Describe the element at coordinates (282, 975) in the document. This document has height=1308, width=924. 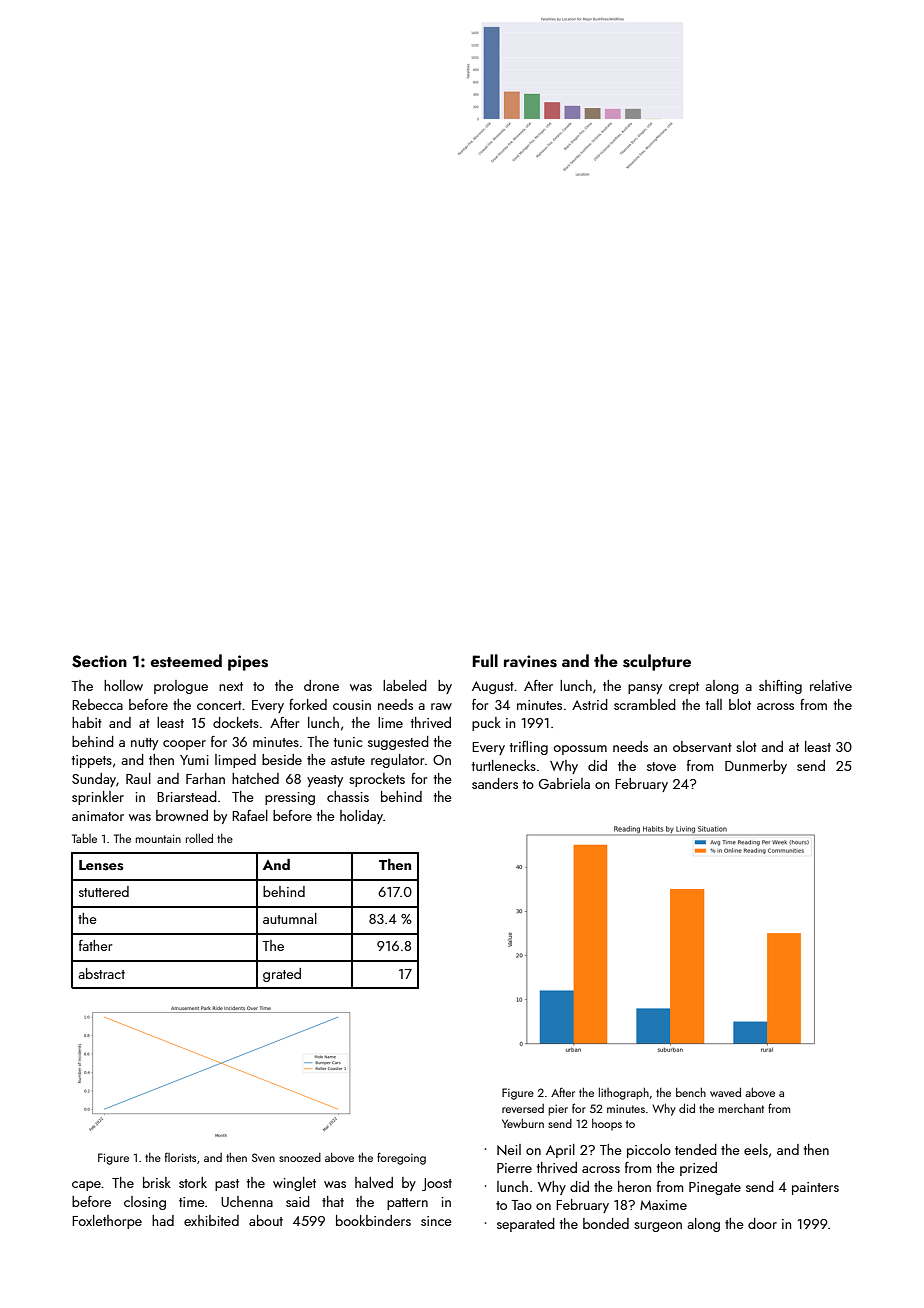
I see `grated` at that location.
